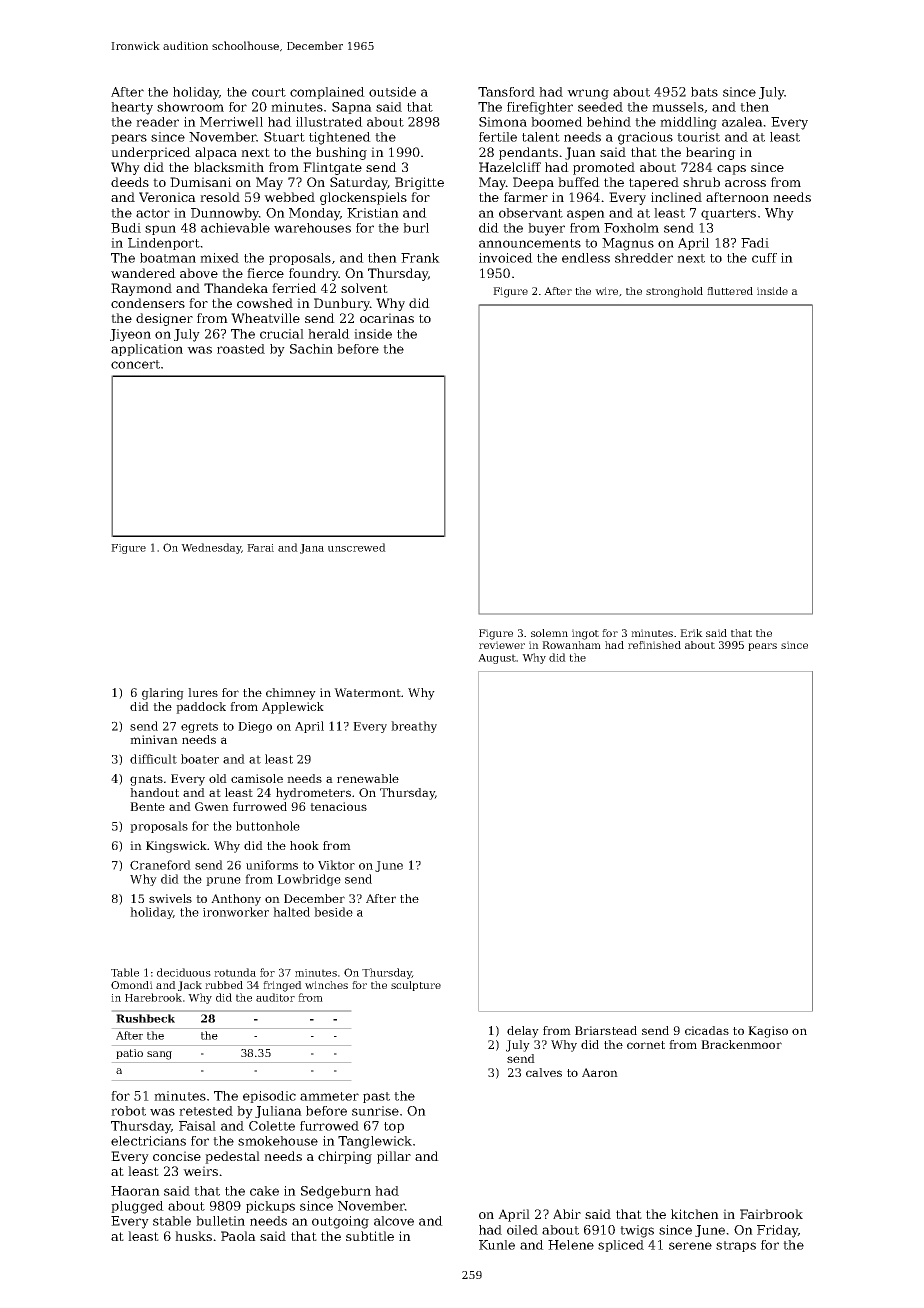 The width and height of the image is (924, 1308). I want to click on sculpture, so click(416, 986).
